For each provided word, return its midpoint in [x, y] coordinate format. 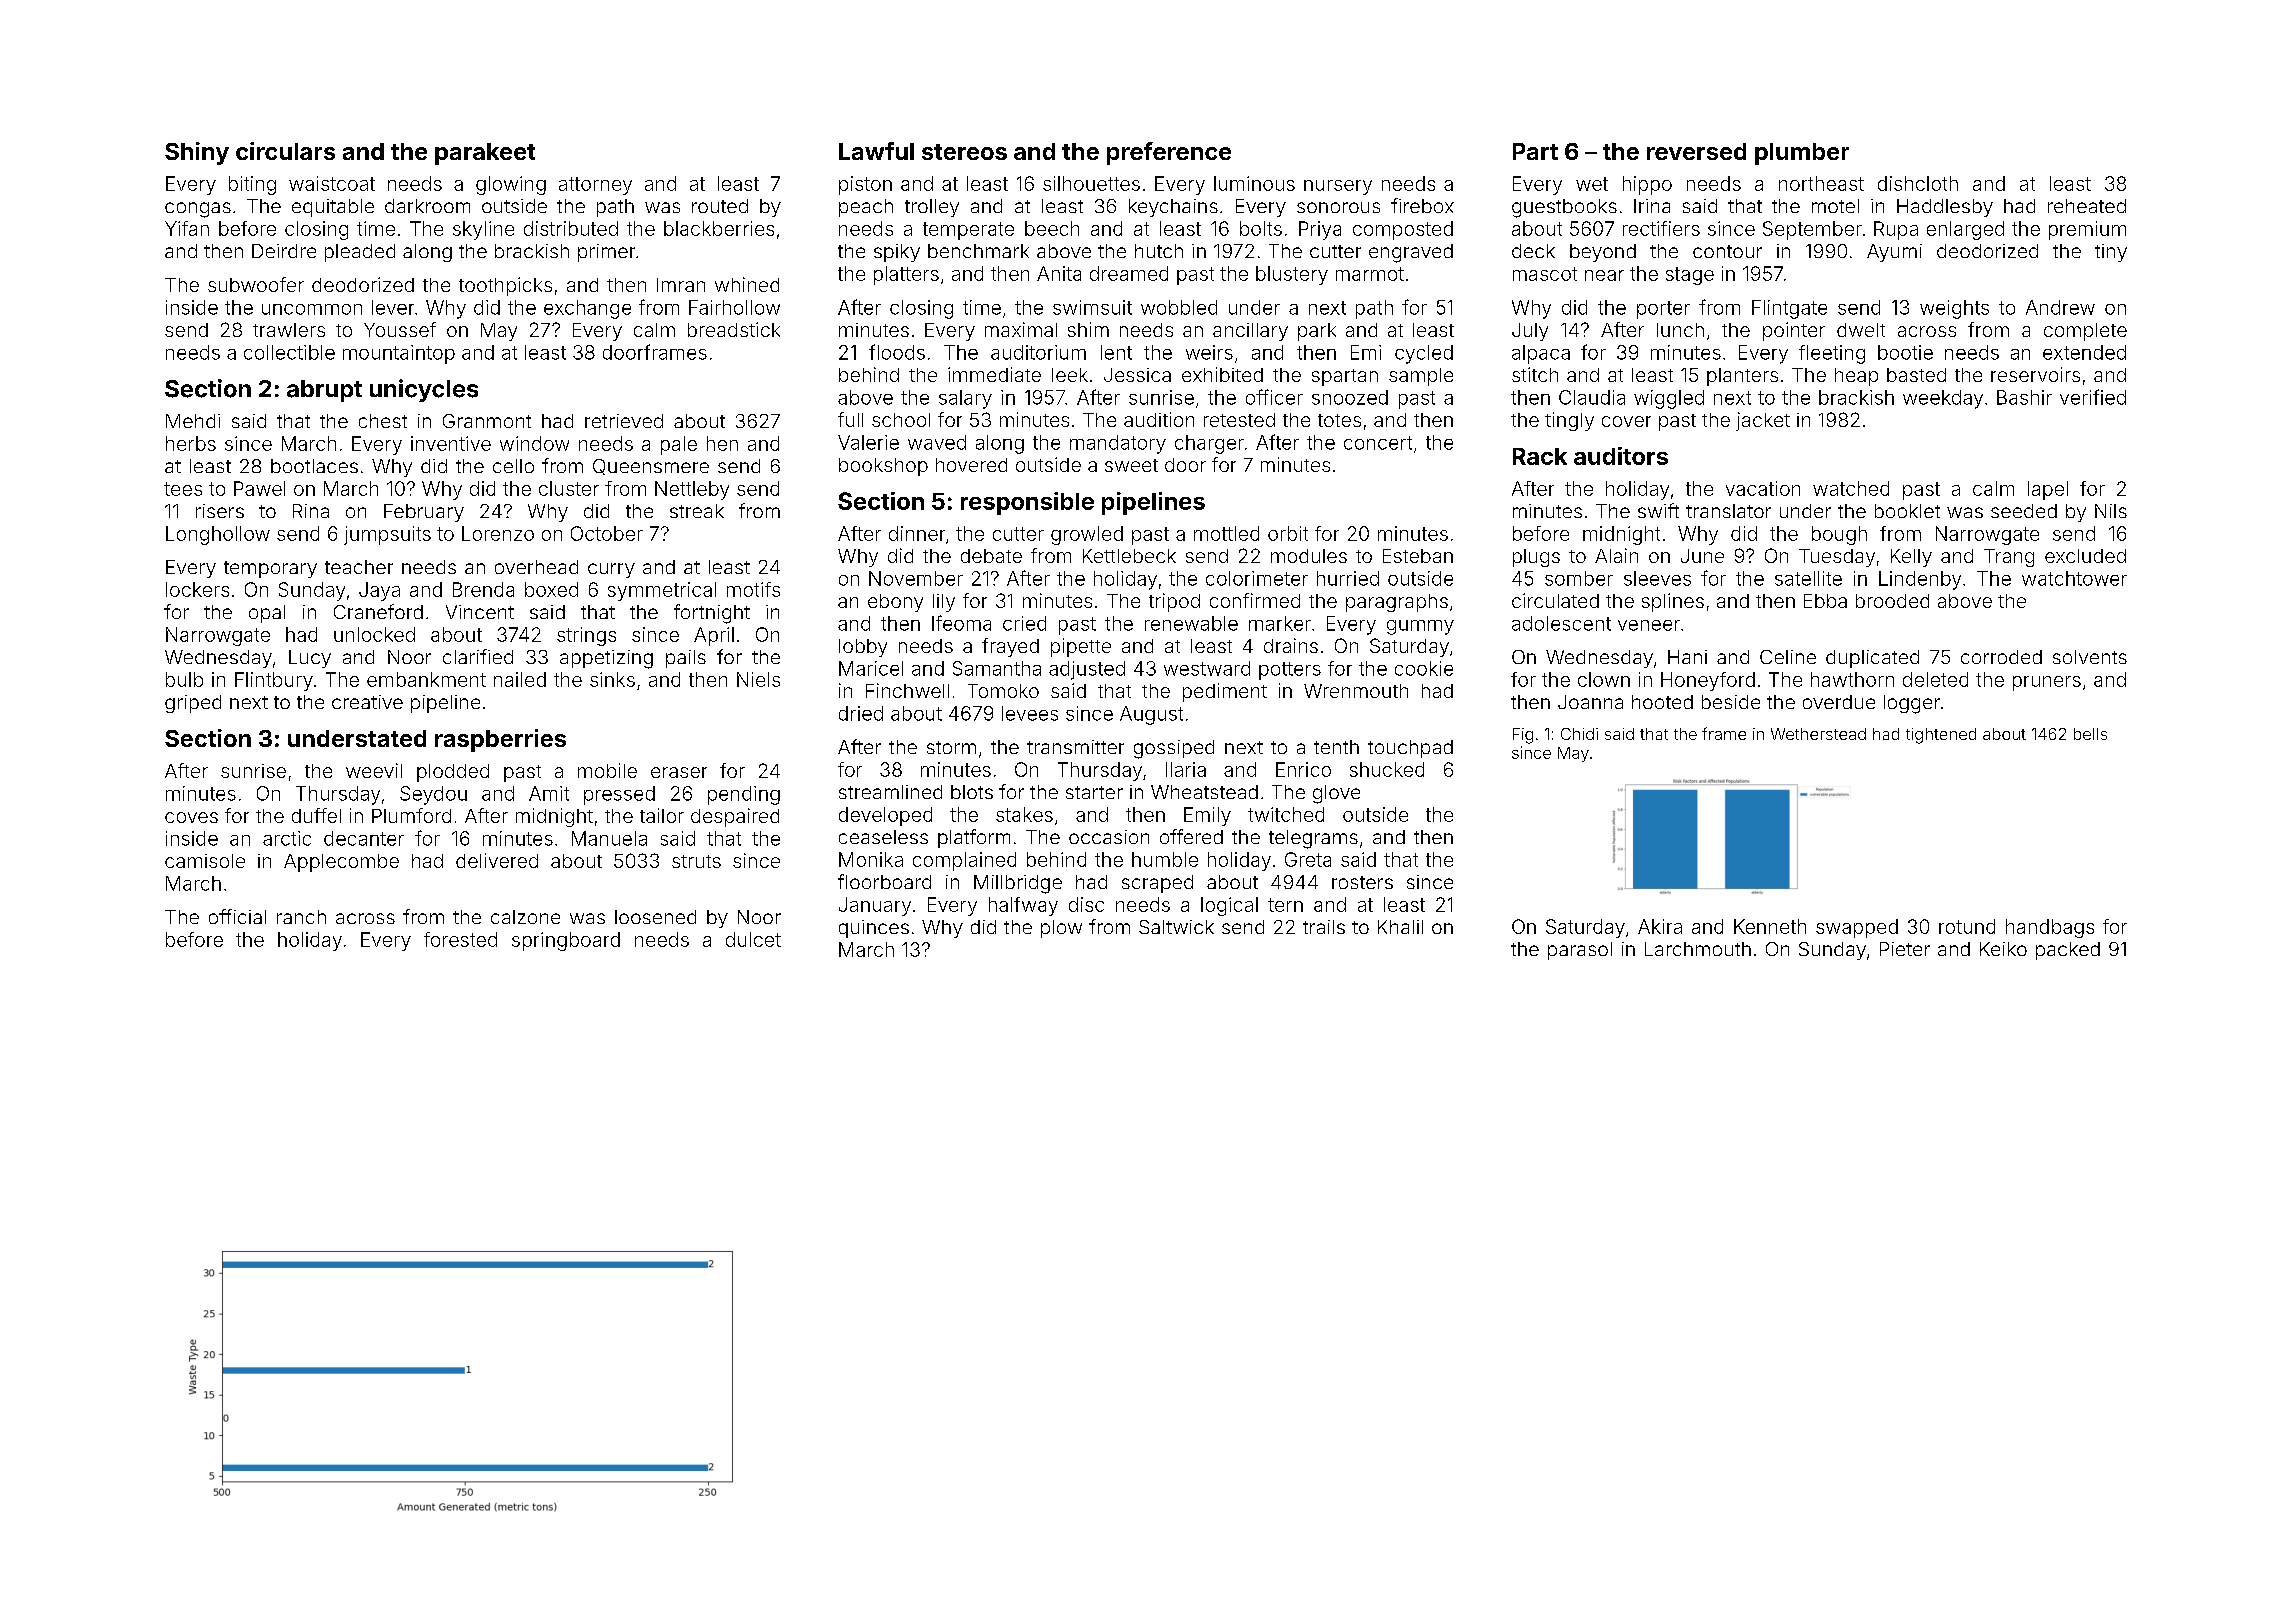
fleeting [1832, 354]
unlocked [374, 634]
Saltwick [1176, 927]
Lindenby [1920, 580]
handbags [2050, 928]
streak [697, 511]
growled [1087, 535]
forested [460, 939]
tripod [1174, 602]
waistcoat [332, 183]
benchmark [978, 251]
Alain [1616, 555]
